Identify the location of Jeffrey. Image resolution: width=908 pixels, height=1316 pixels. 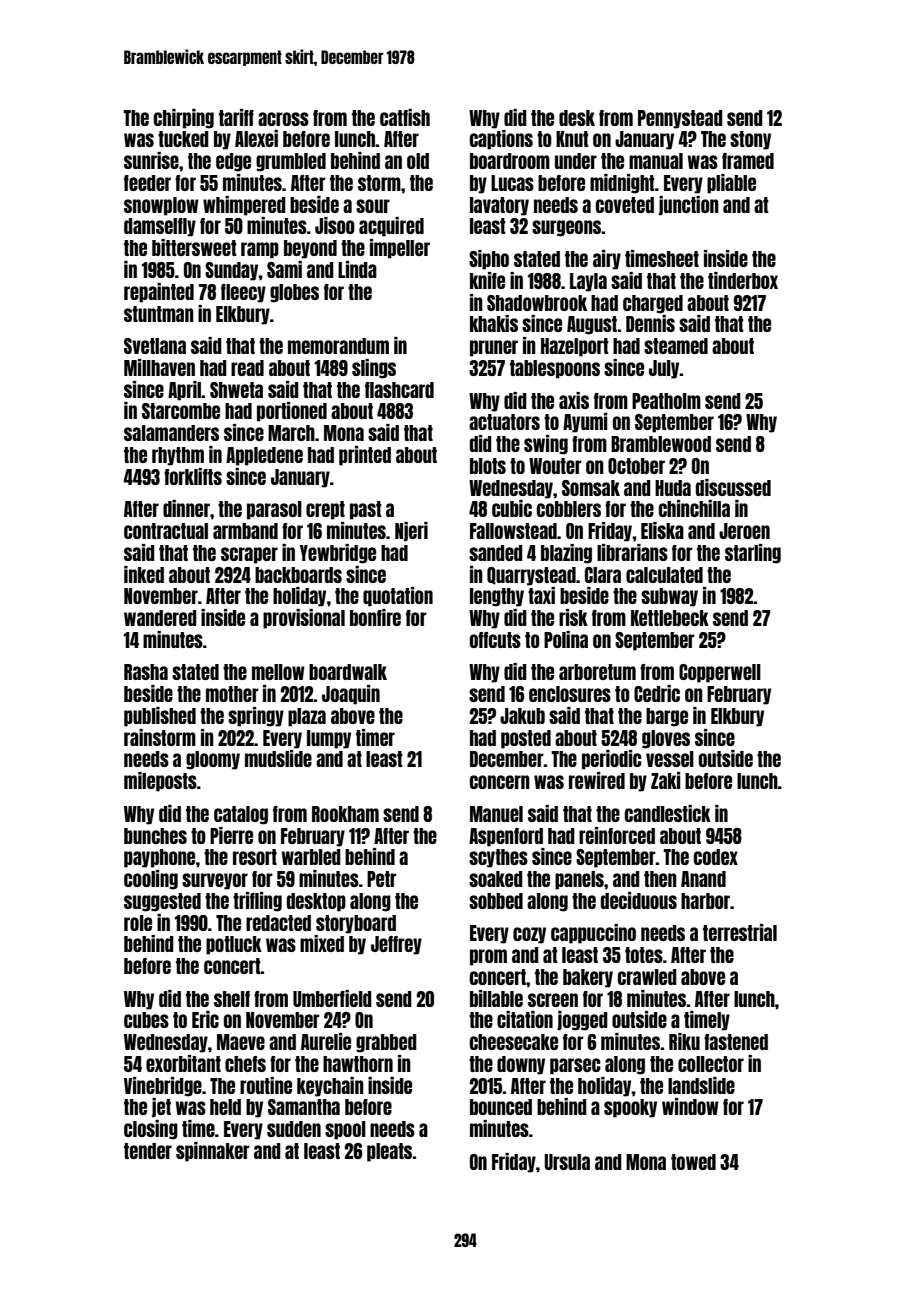
(396, 945).
